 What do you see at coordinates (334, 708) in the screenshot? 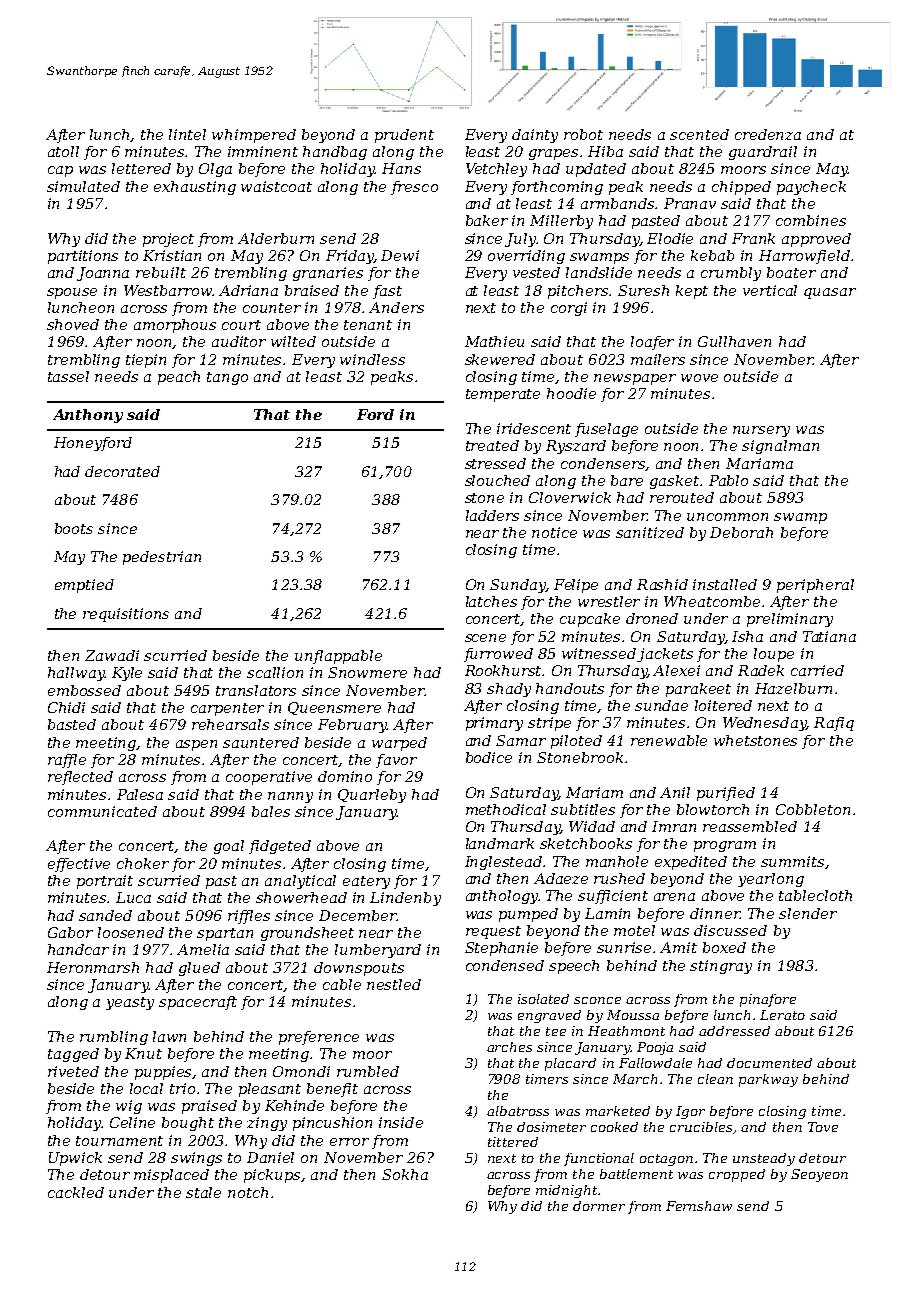
I see `Queensmere` at bounding box center [334, 708].
